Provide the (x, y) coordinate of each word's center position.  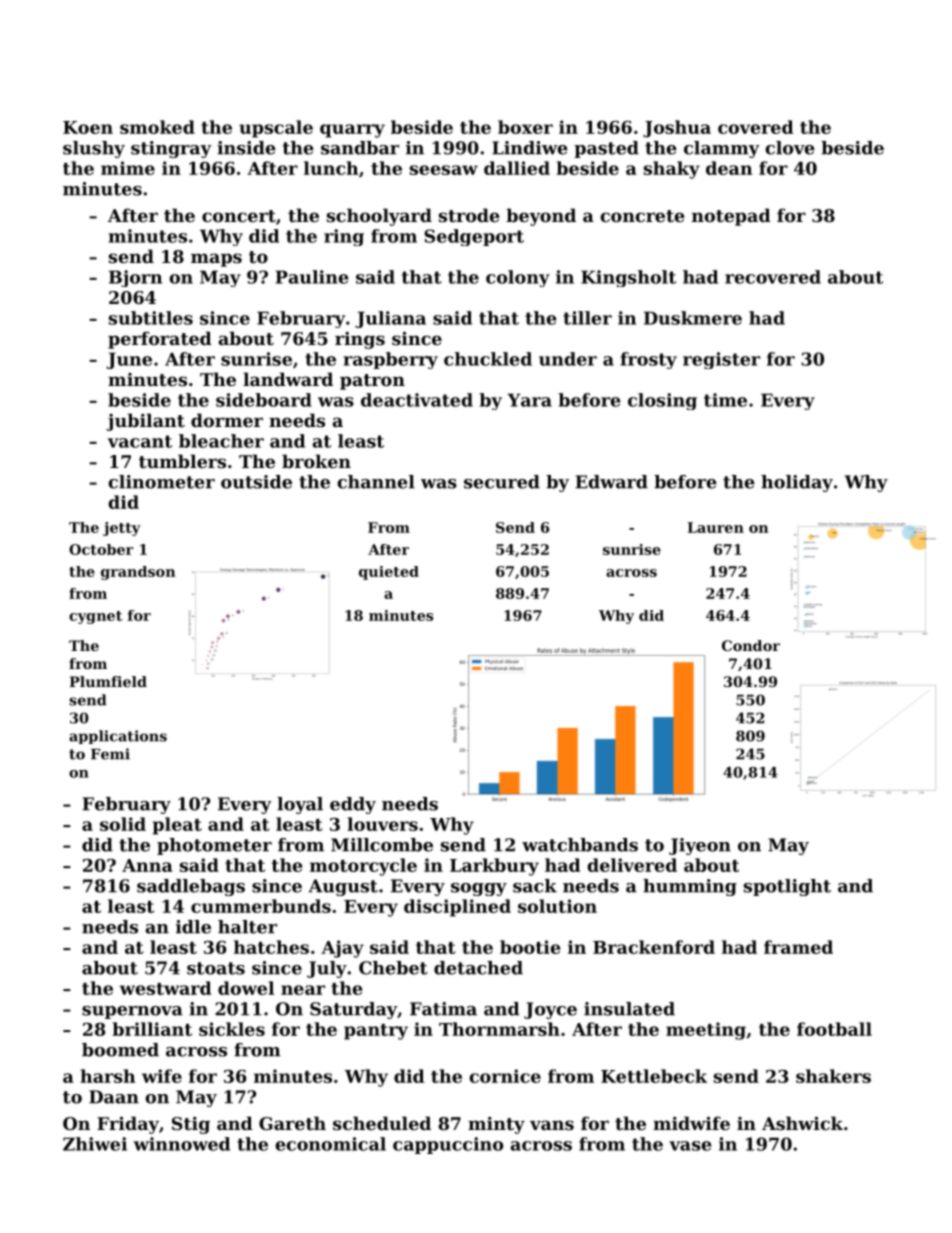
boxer (525, 127)
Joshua (677, 129)
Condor (751, 645)
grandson (138, 573)
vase (690, 1146)
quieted (389, 573)
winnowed (182, 1144)
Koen (88, 127)
